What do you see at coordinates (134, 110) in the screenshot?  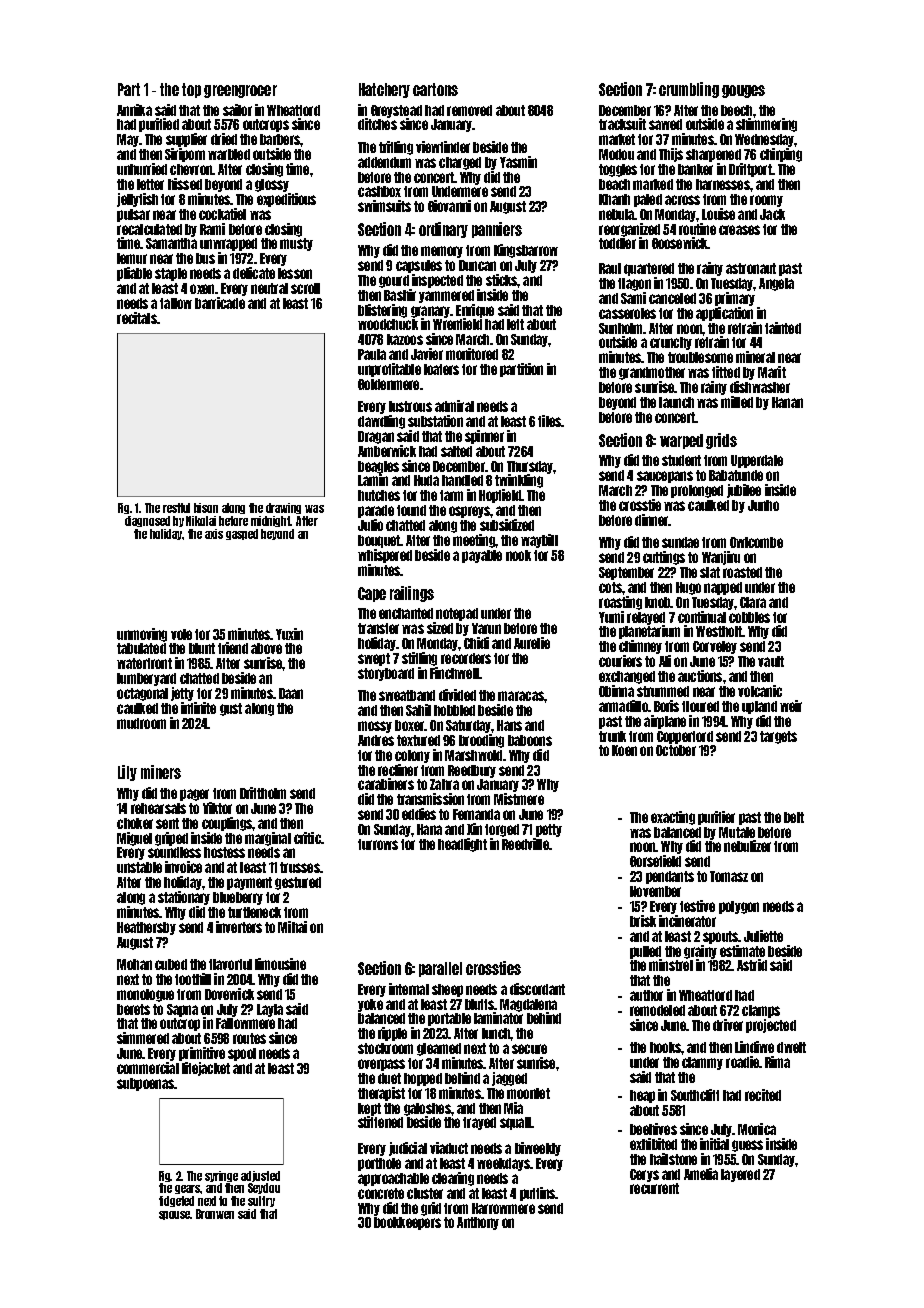 I see `Annika` at bounding box center [134, 110].
